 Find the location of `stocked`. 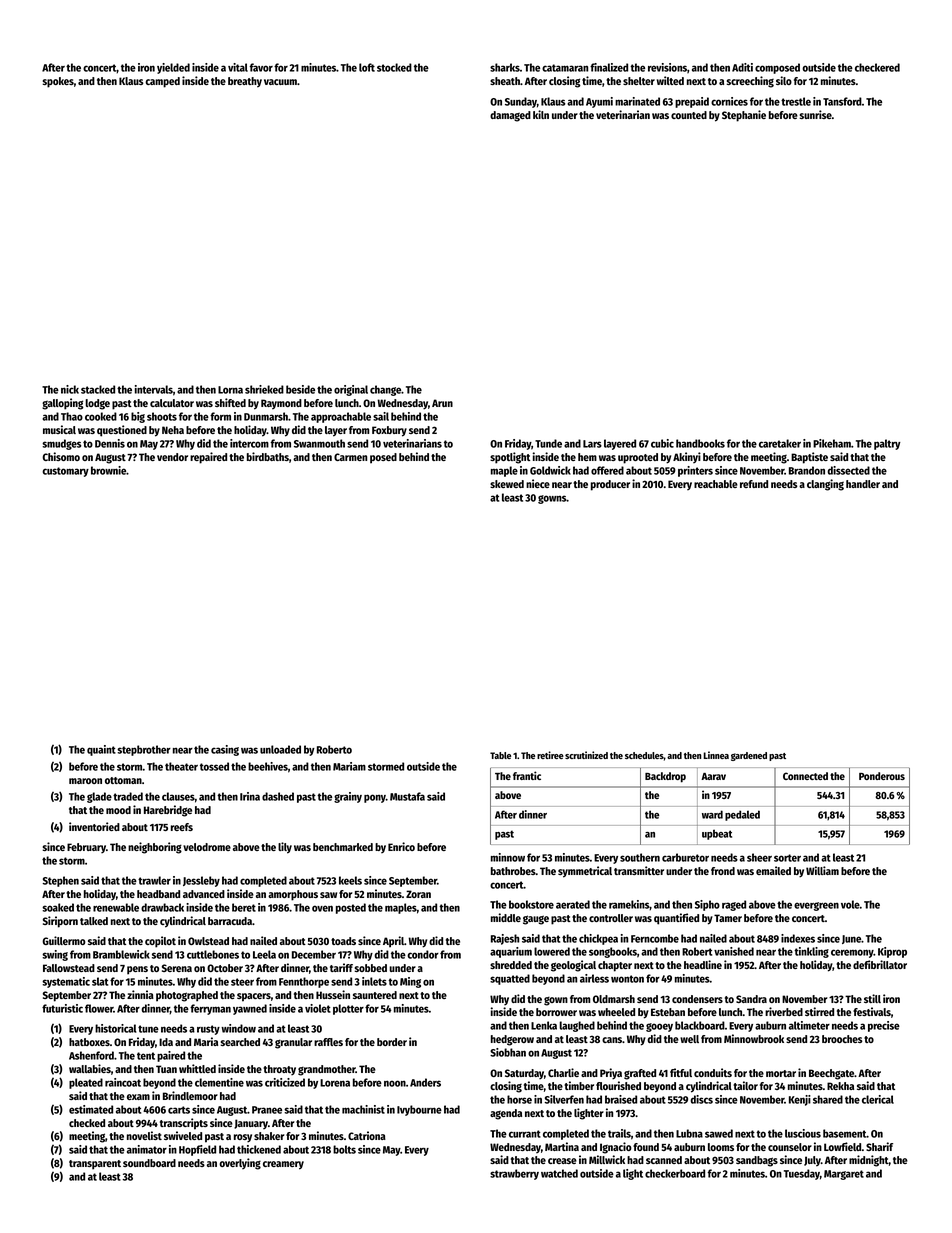

stocked is located at coordinates (394, 67).
